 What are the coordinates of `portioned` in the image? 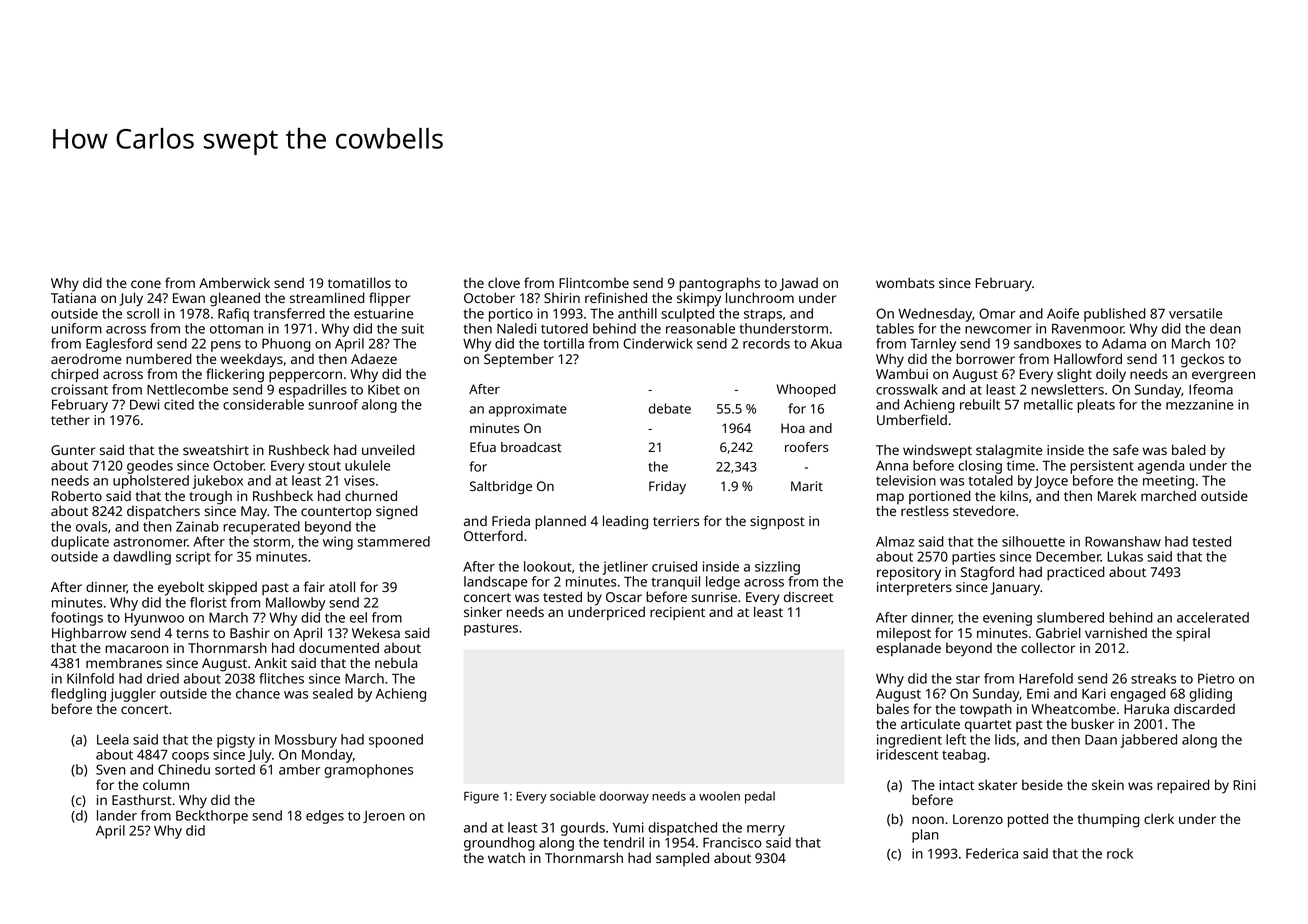 It's located at (940, 497).
